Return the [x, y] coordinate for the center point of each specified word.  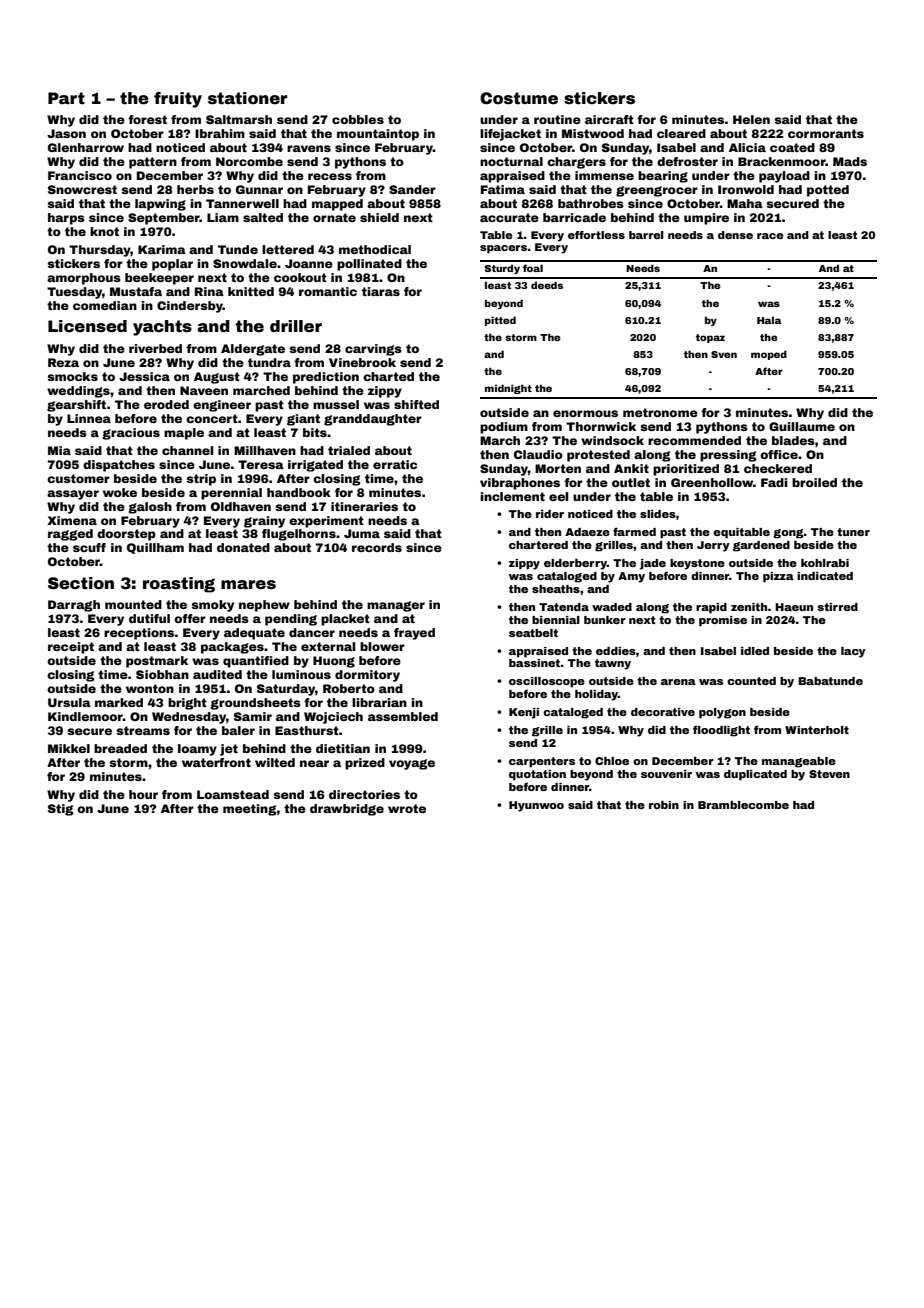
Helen [751, 119]
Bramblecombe [743, 805]
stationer [247, 98]
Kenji [524, 713]
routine [557, 119]
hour [143, 794]
